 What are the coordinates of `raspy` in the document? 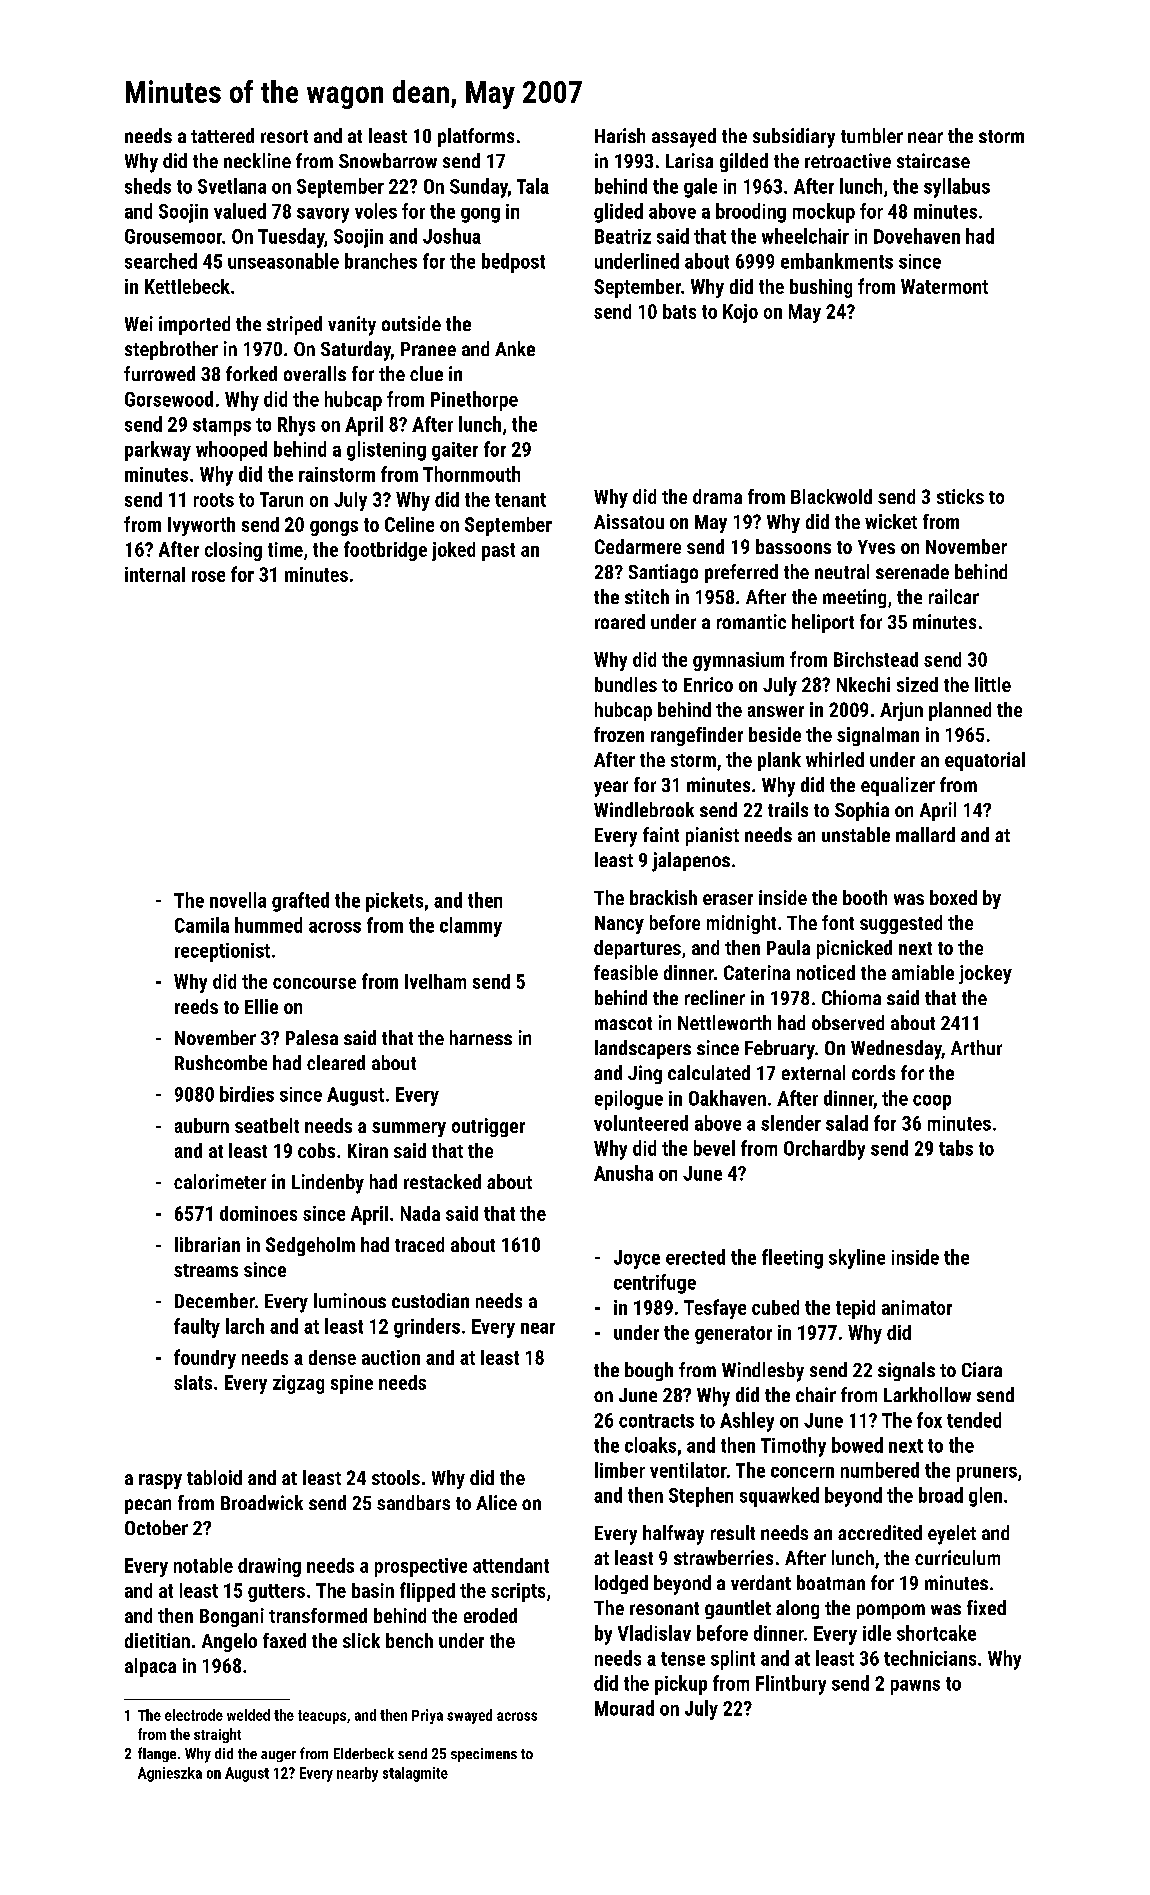 It's located at (160, 1481).
